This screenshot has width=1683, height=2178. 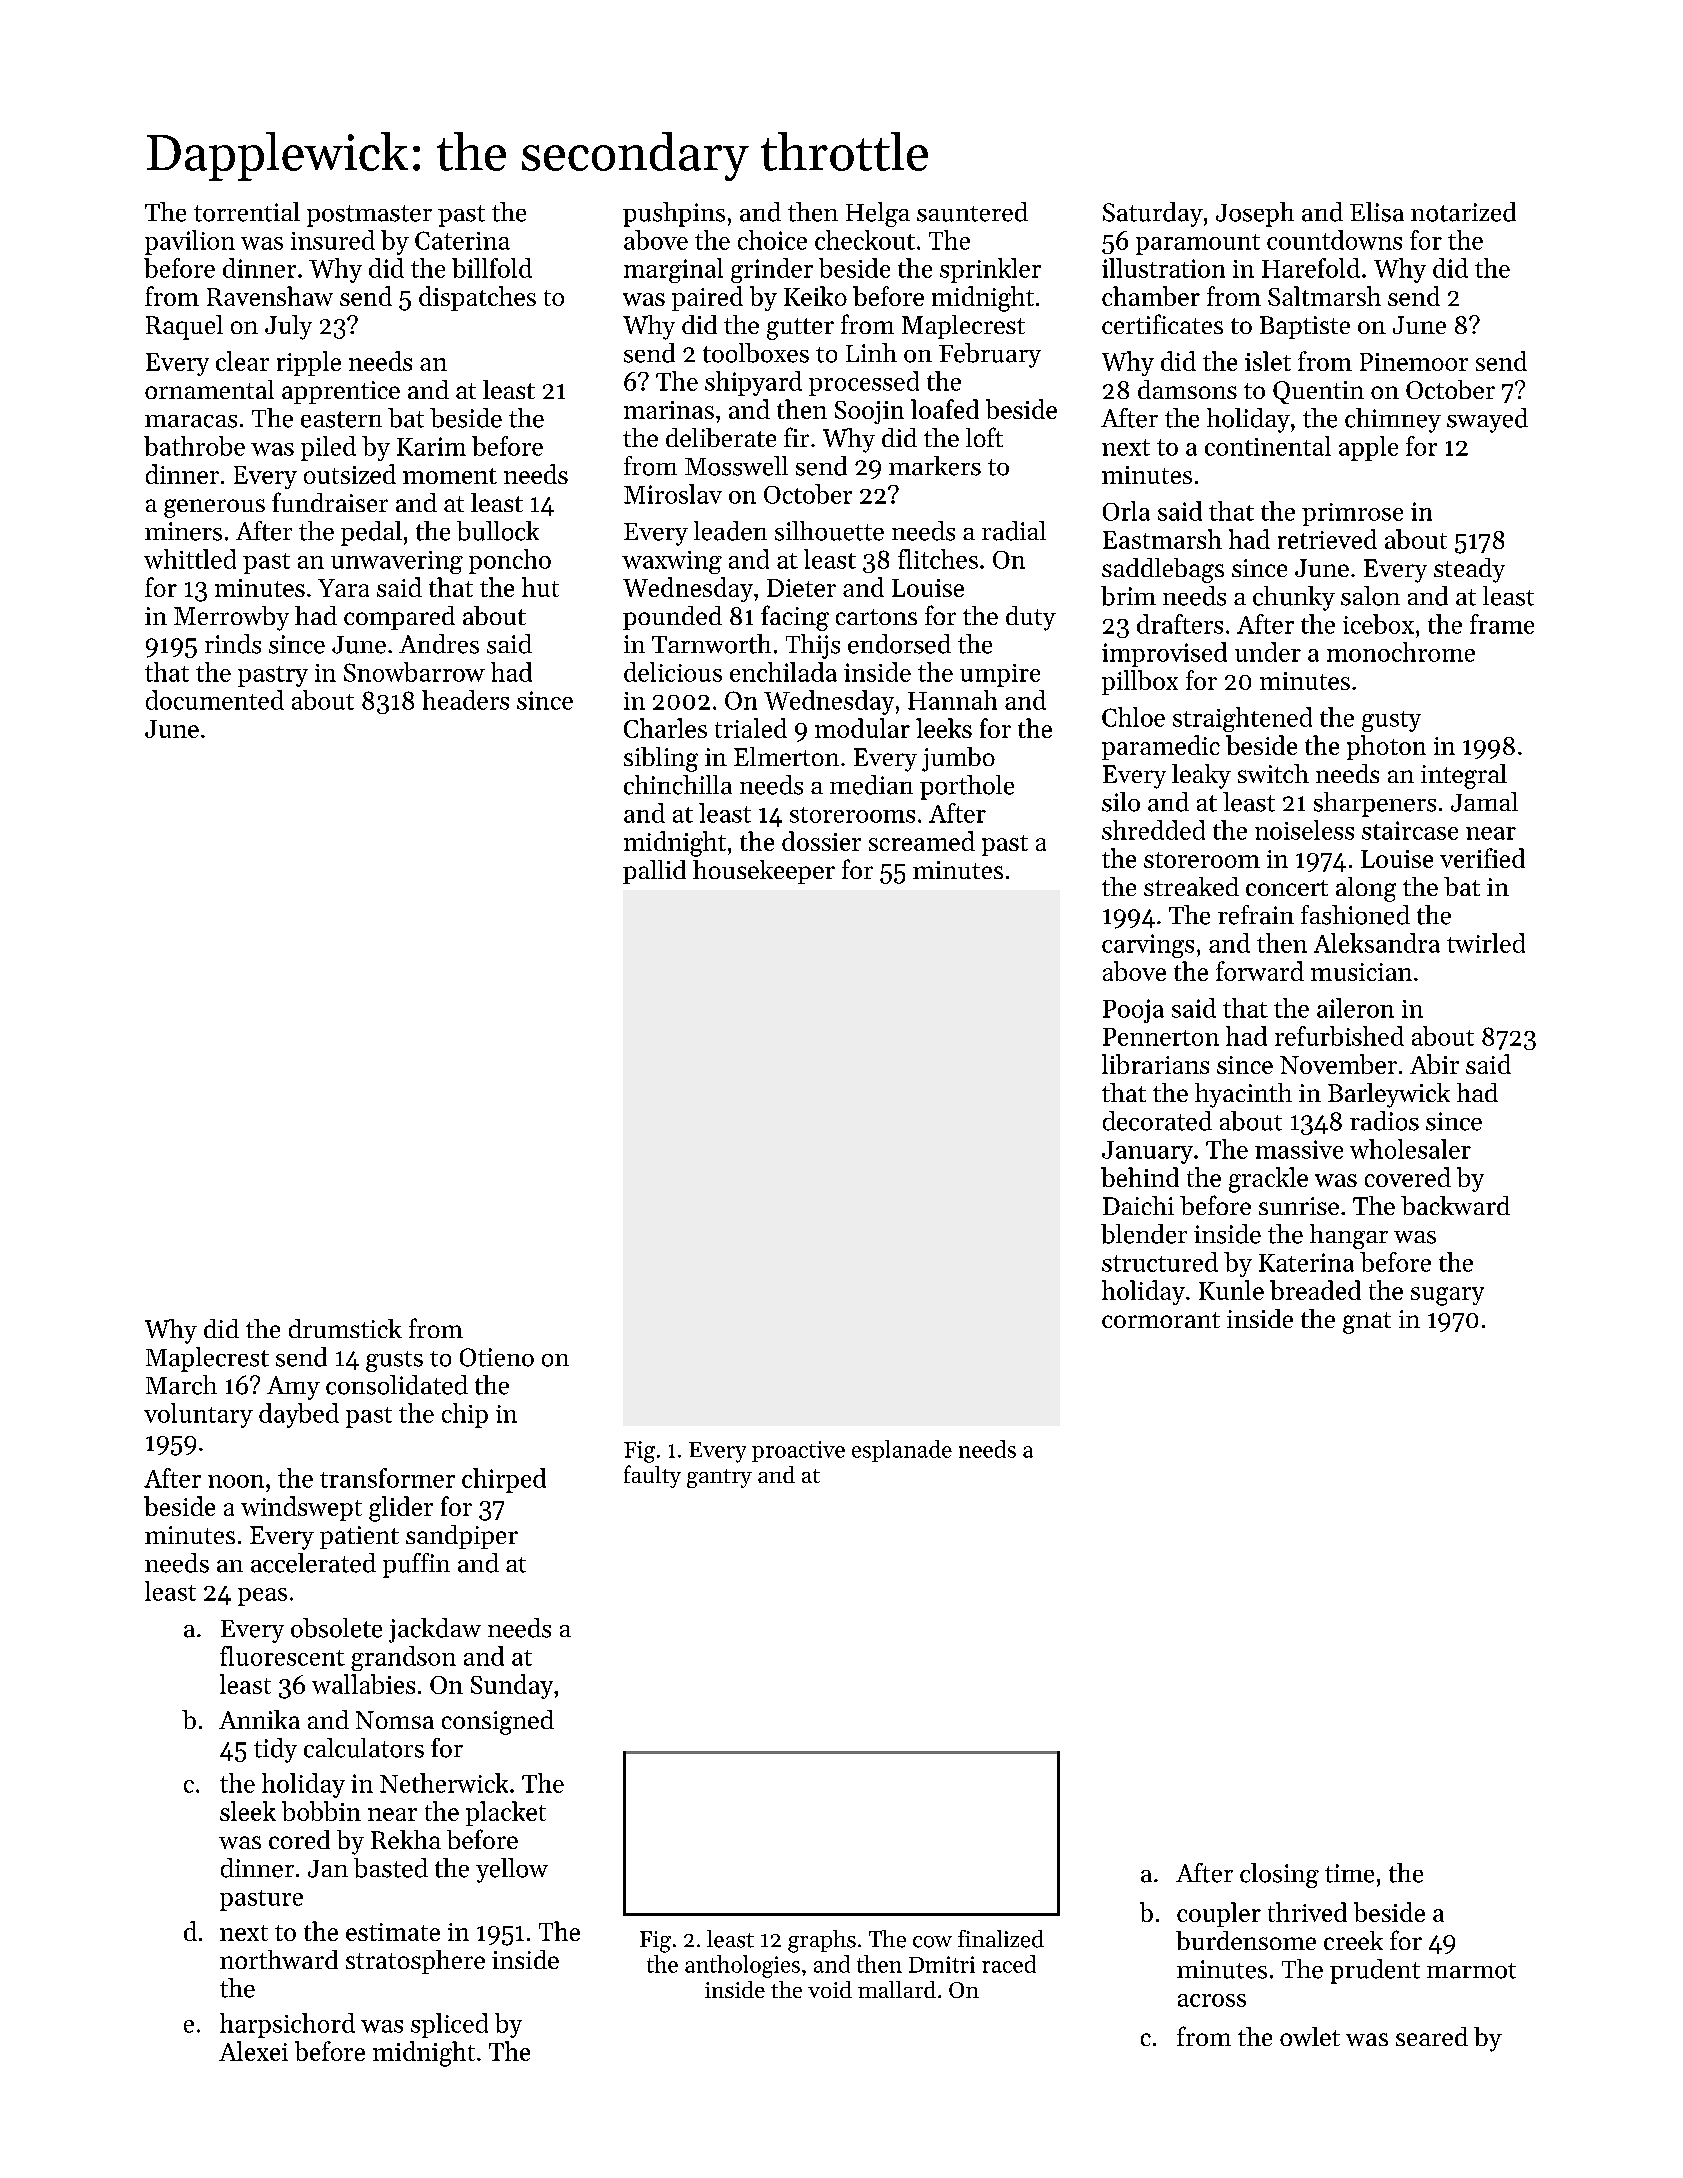 I want to click on ornamental, so click(x=209, y=389).
